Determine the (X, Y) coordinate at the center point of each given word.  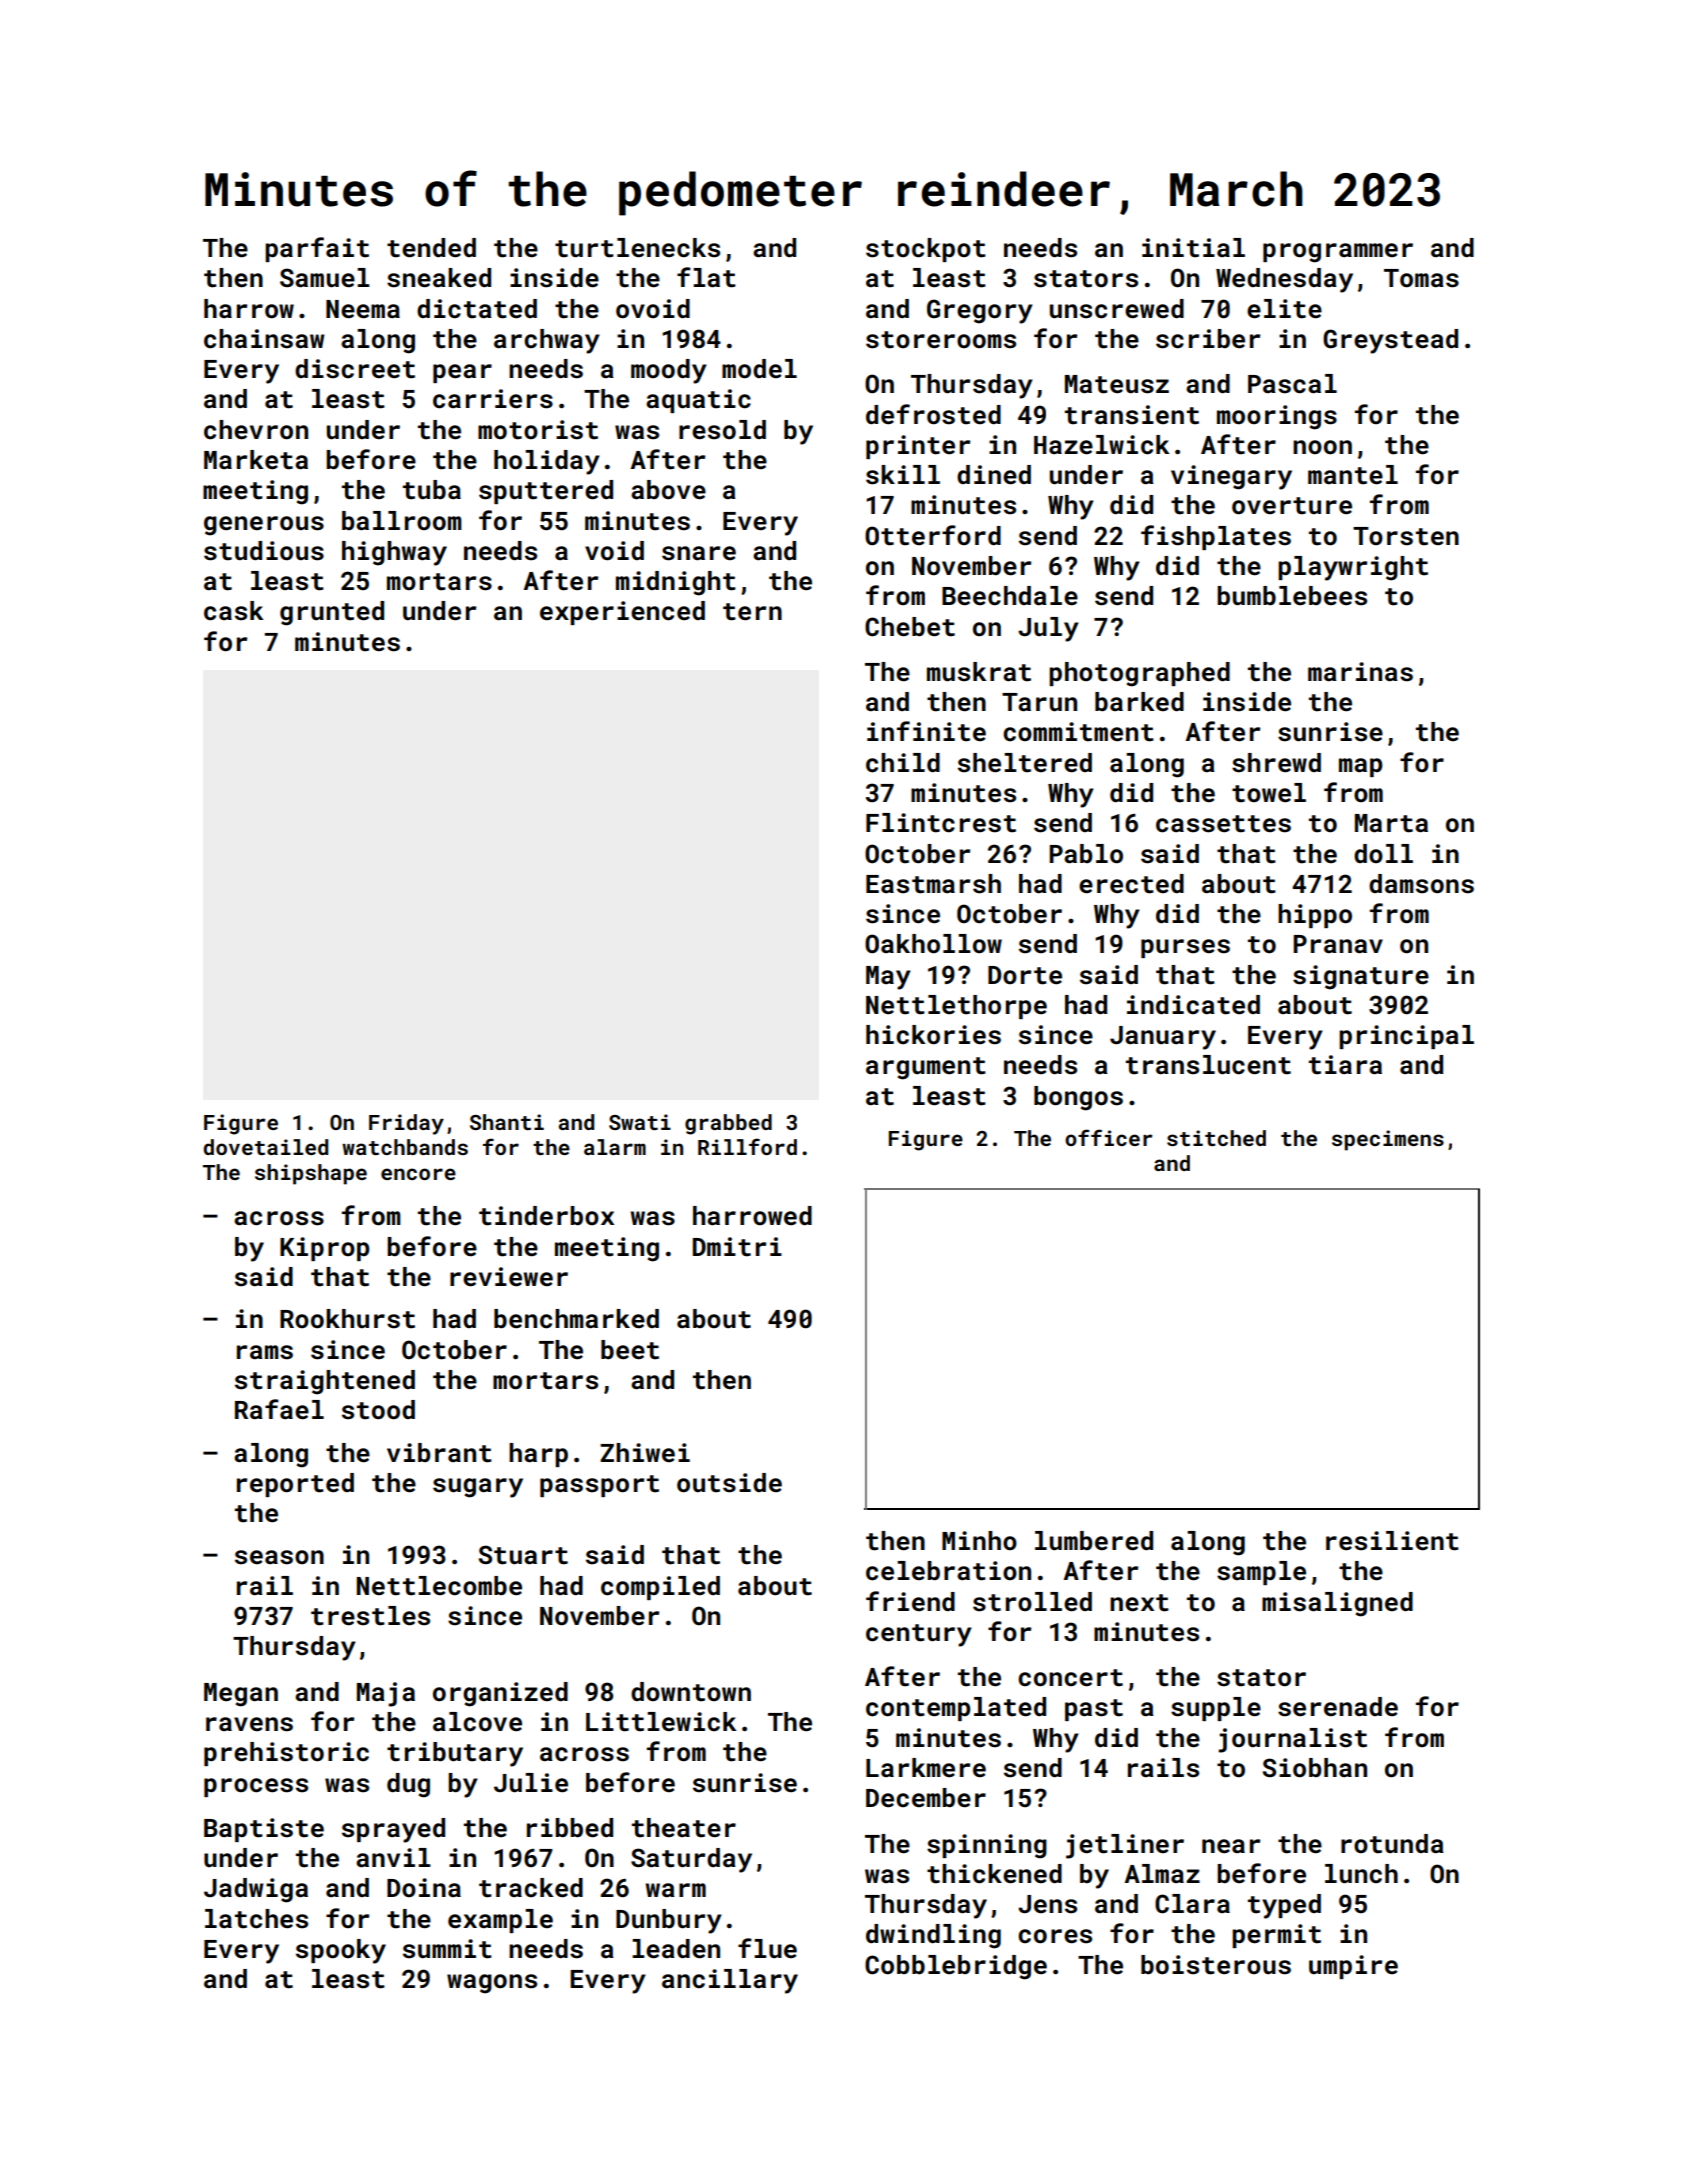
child (903, 763)
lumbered (1094, 1541)
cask (234, 611)
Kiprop (324, 1249)
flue (767, 1948)
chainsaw (264, 339)
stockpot (926, 250)
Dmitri (737, 1247)
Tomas (1421, 278)
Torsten (1406, 536)
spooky (341, 1951)
